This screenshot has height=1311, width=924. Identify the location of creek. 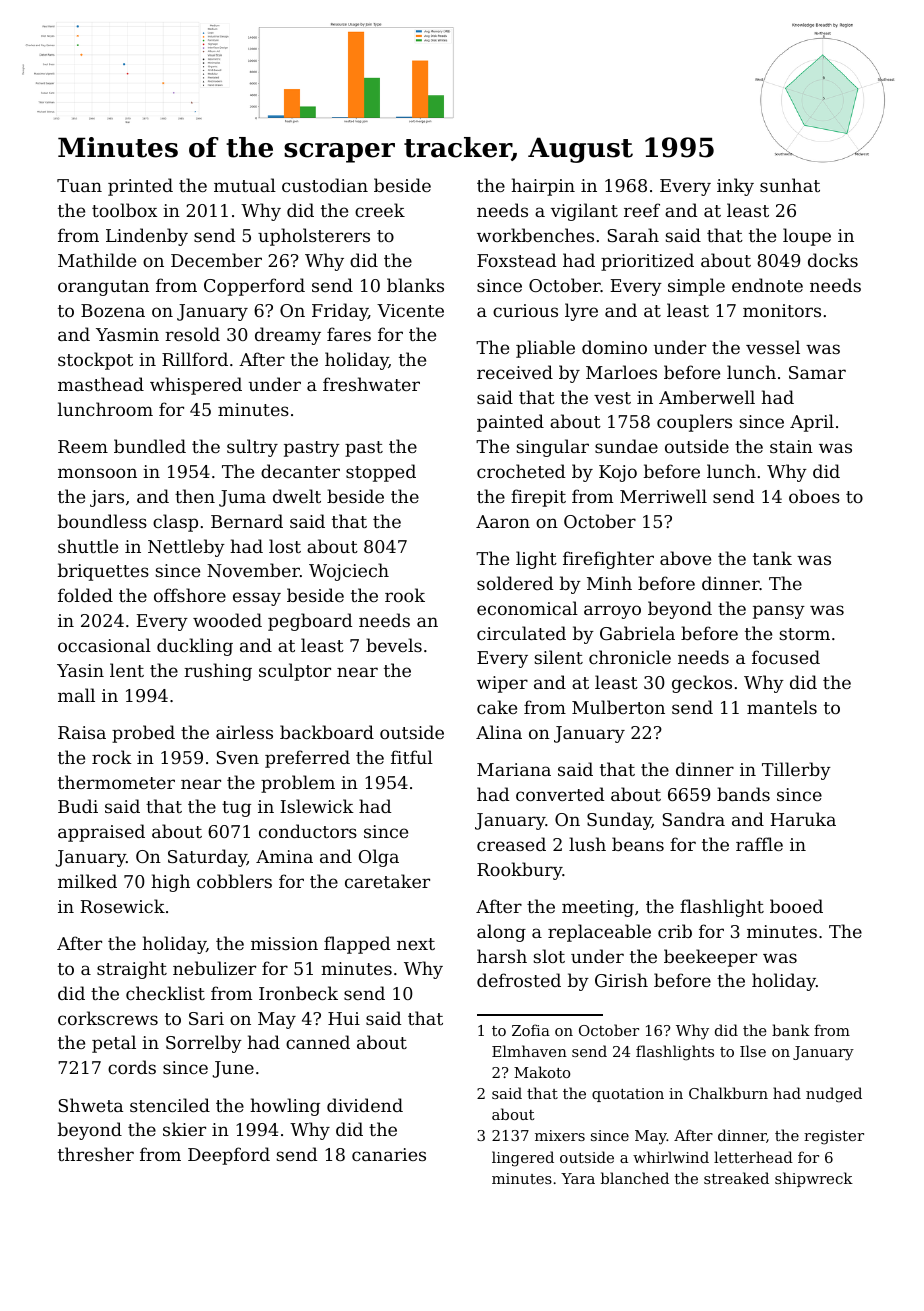
(380, 210).
